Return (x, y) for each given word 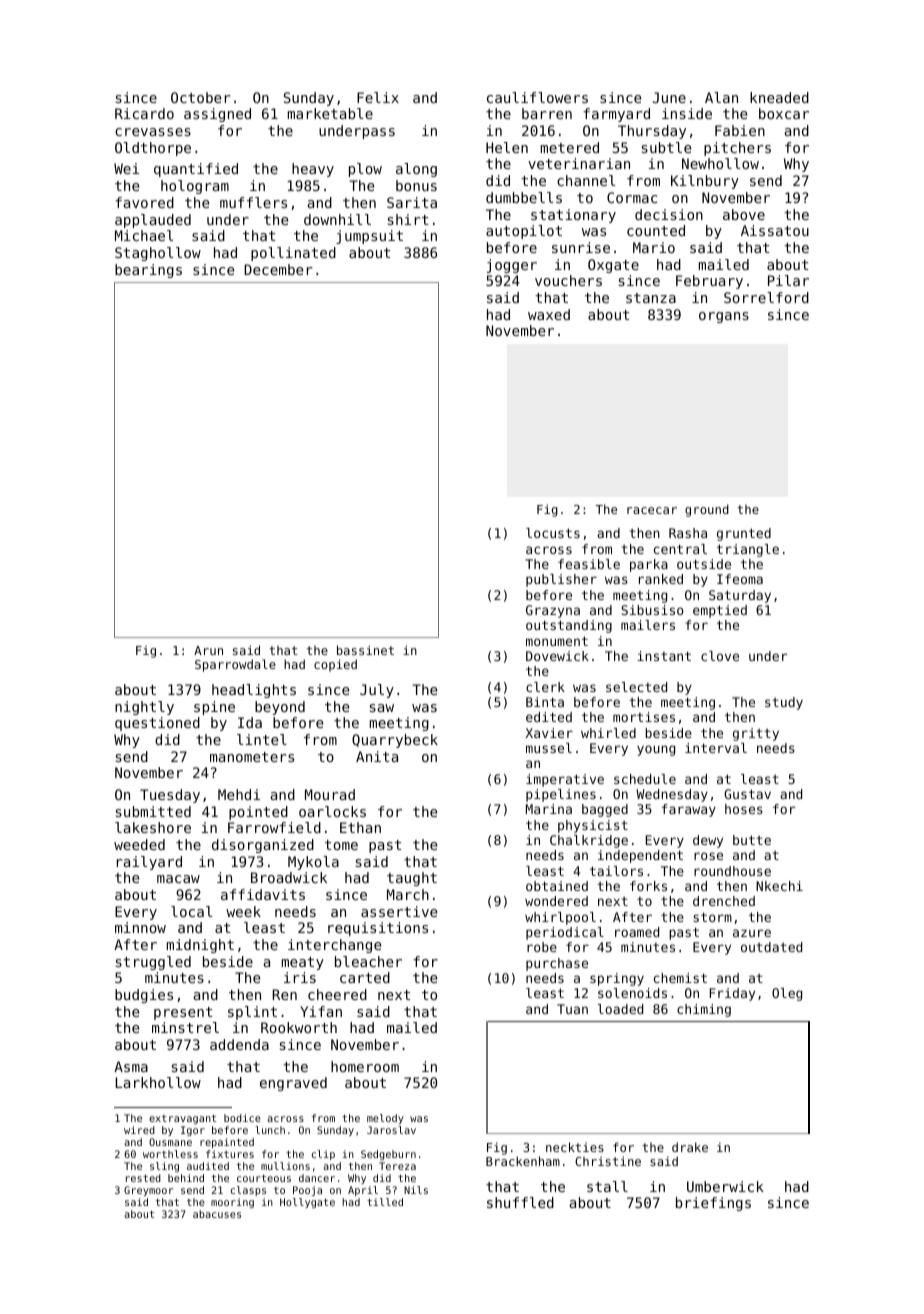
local (191, 911)
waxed (549, 314)
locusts (553, 533)
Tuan (572, 1009)
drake (690, 1147)
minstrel (185, 1027)
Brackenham (523, 1161)
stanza (651, 298)
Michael (144, 235)
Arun (208, 650)
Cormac (632, 197)
